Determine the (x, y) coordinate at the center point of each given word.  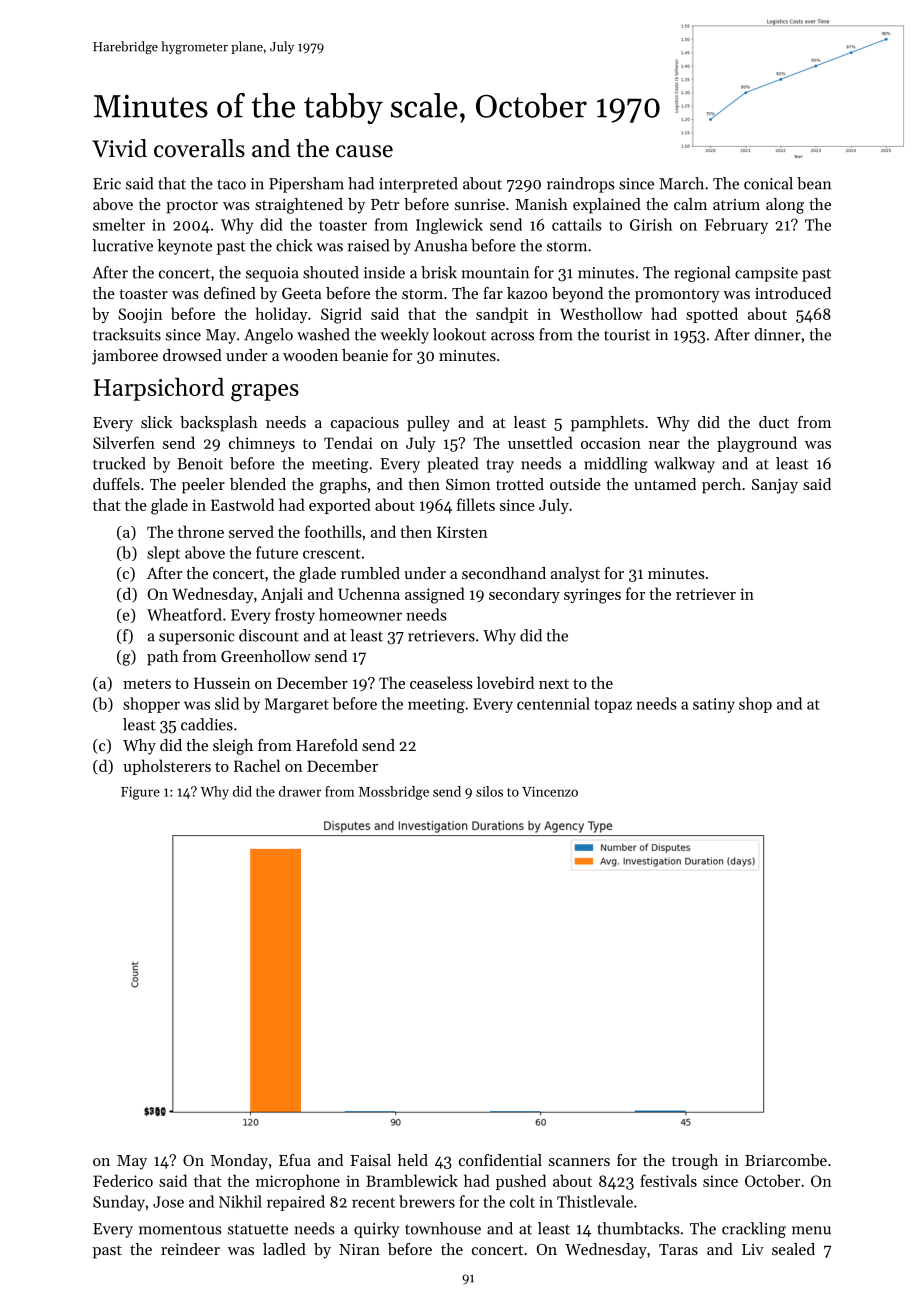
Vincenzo (550, 792)
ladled (284, 1249)
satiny (714, 705)
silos (489, 791)
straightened (299, 206)
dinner (777, 334)
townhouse (443, 1228)
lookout (459, 334)
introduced (793, 293)
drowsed (192, 355)
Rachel (257, 765)
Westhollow (601, 313)
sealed (793, 1249)
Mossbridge (394, 793)
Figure (140, 793)
